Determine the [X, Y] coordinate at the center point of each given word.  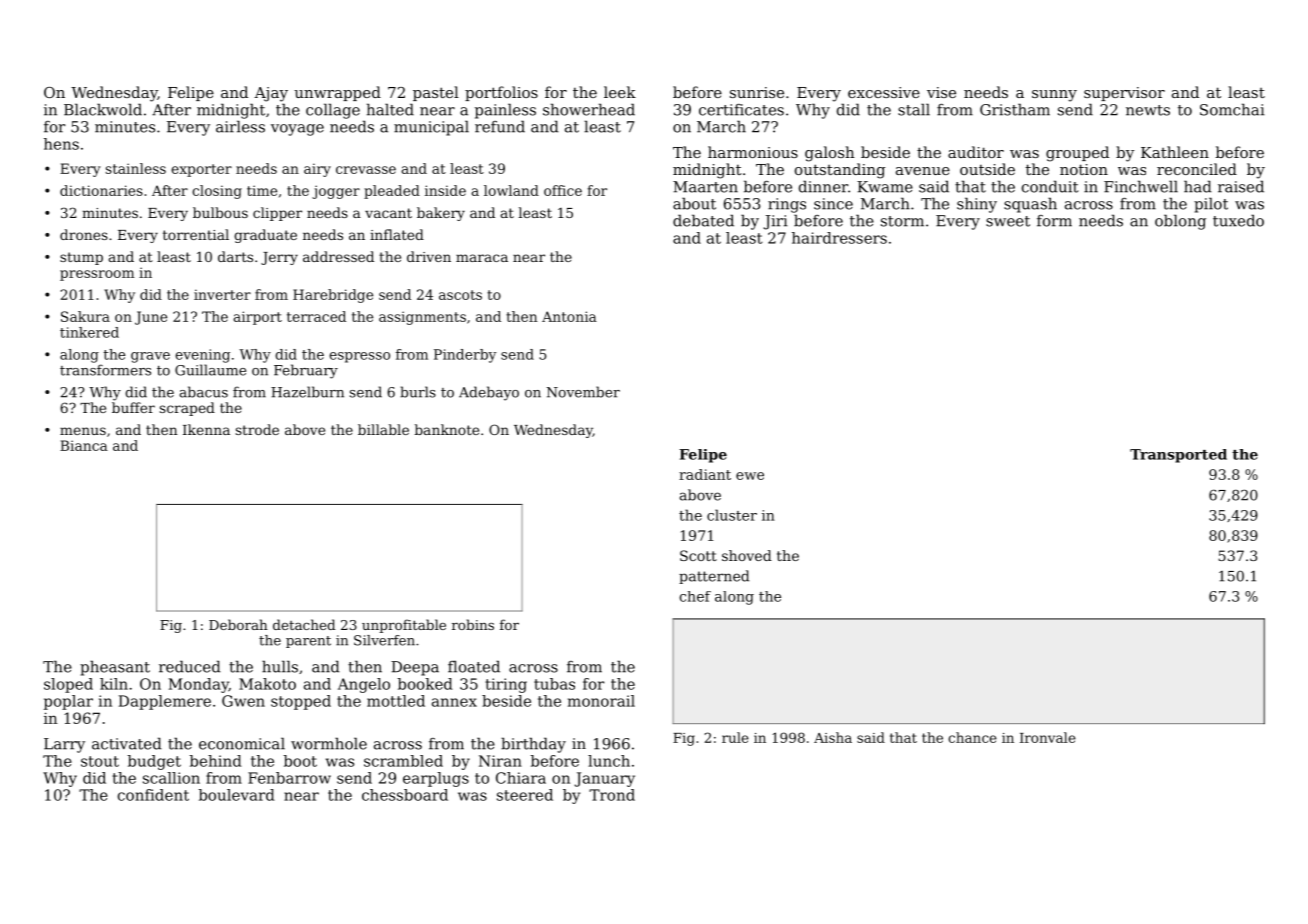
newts [1148, 110]
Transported [1178, 456]
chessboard [405, 795]
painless [505, 111]
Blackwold [103, 109]
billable [383, 429]
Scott [698, 555]
